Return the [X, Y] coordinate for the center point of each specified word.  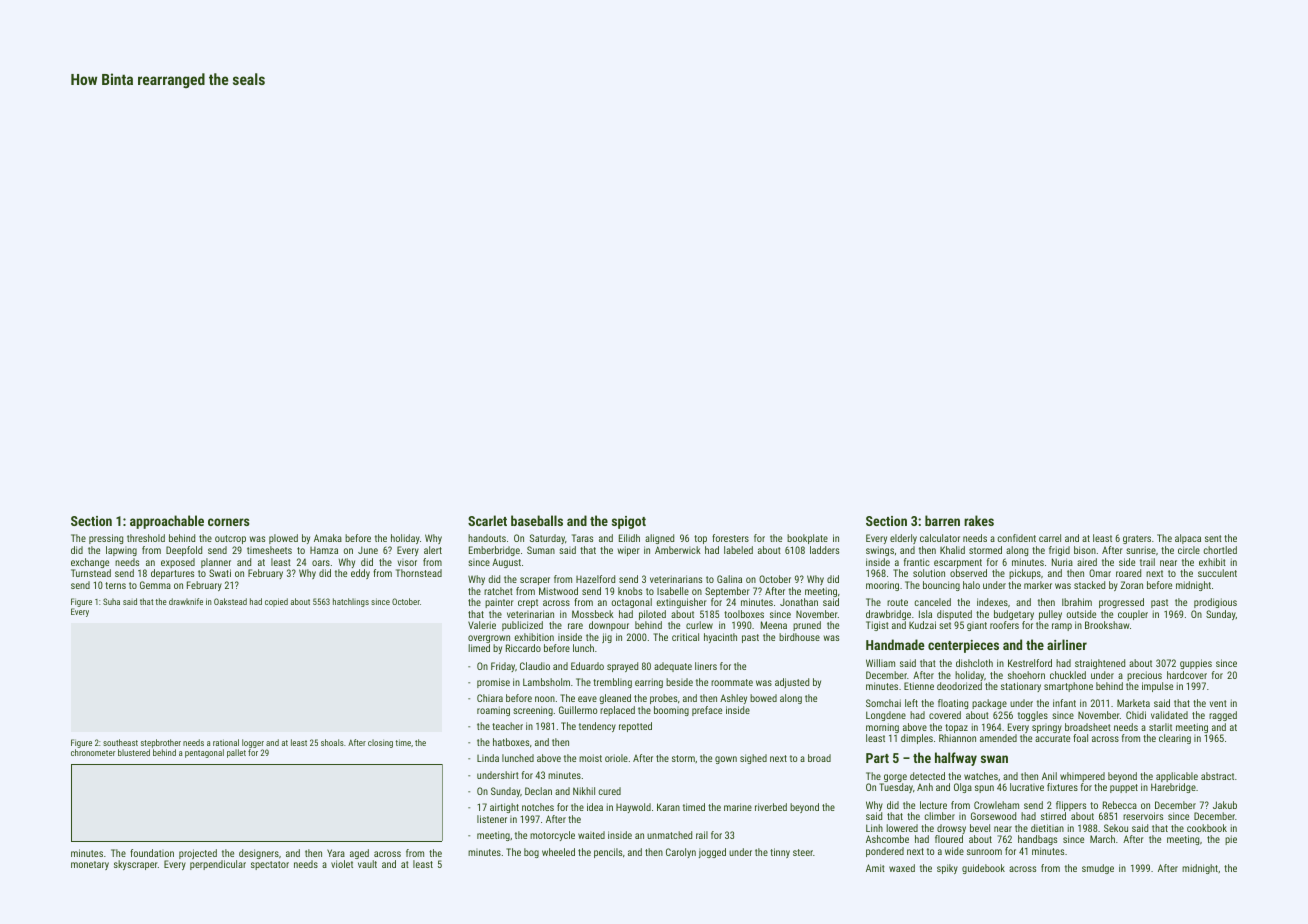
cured [609, 791]
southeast [120, 742]
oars [321, 563]
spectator [270, 865]
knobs [630, 591]
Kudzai [922, 625]
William [880, 663]
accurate [1052, 738]
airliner [1067, 644]
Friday [503, 667]
